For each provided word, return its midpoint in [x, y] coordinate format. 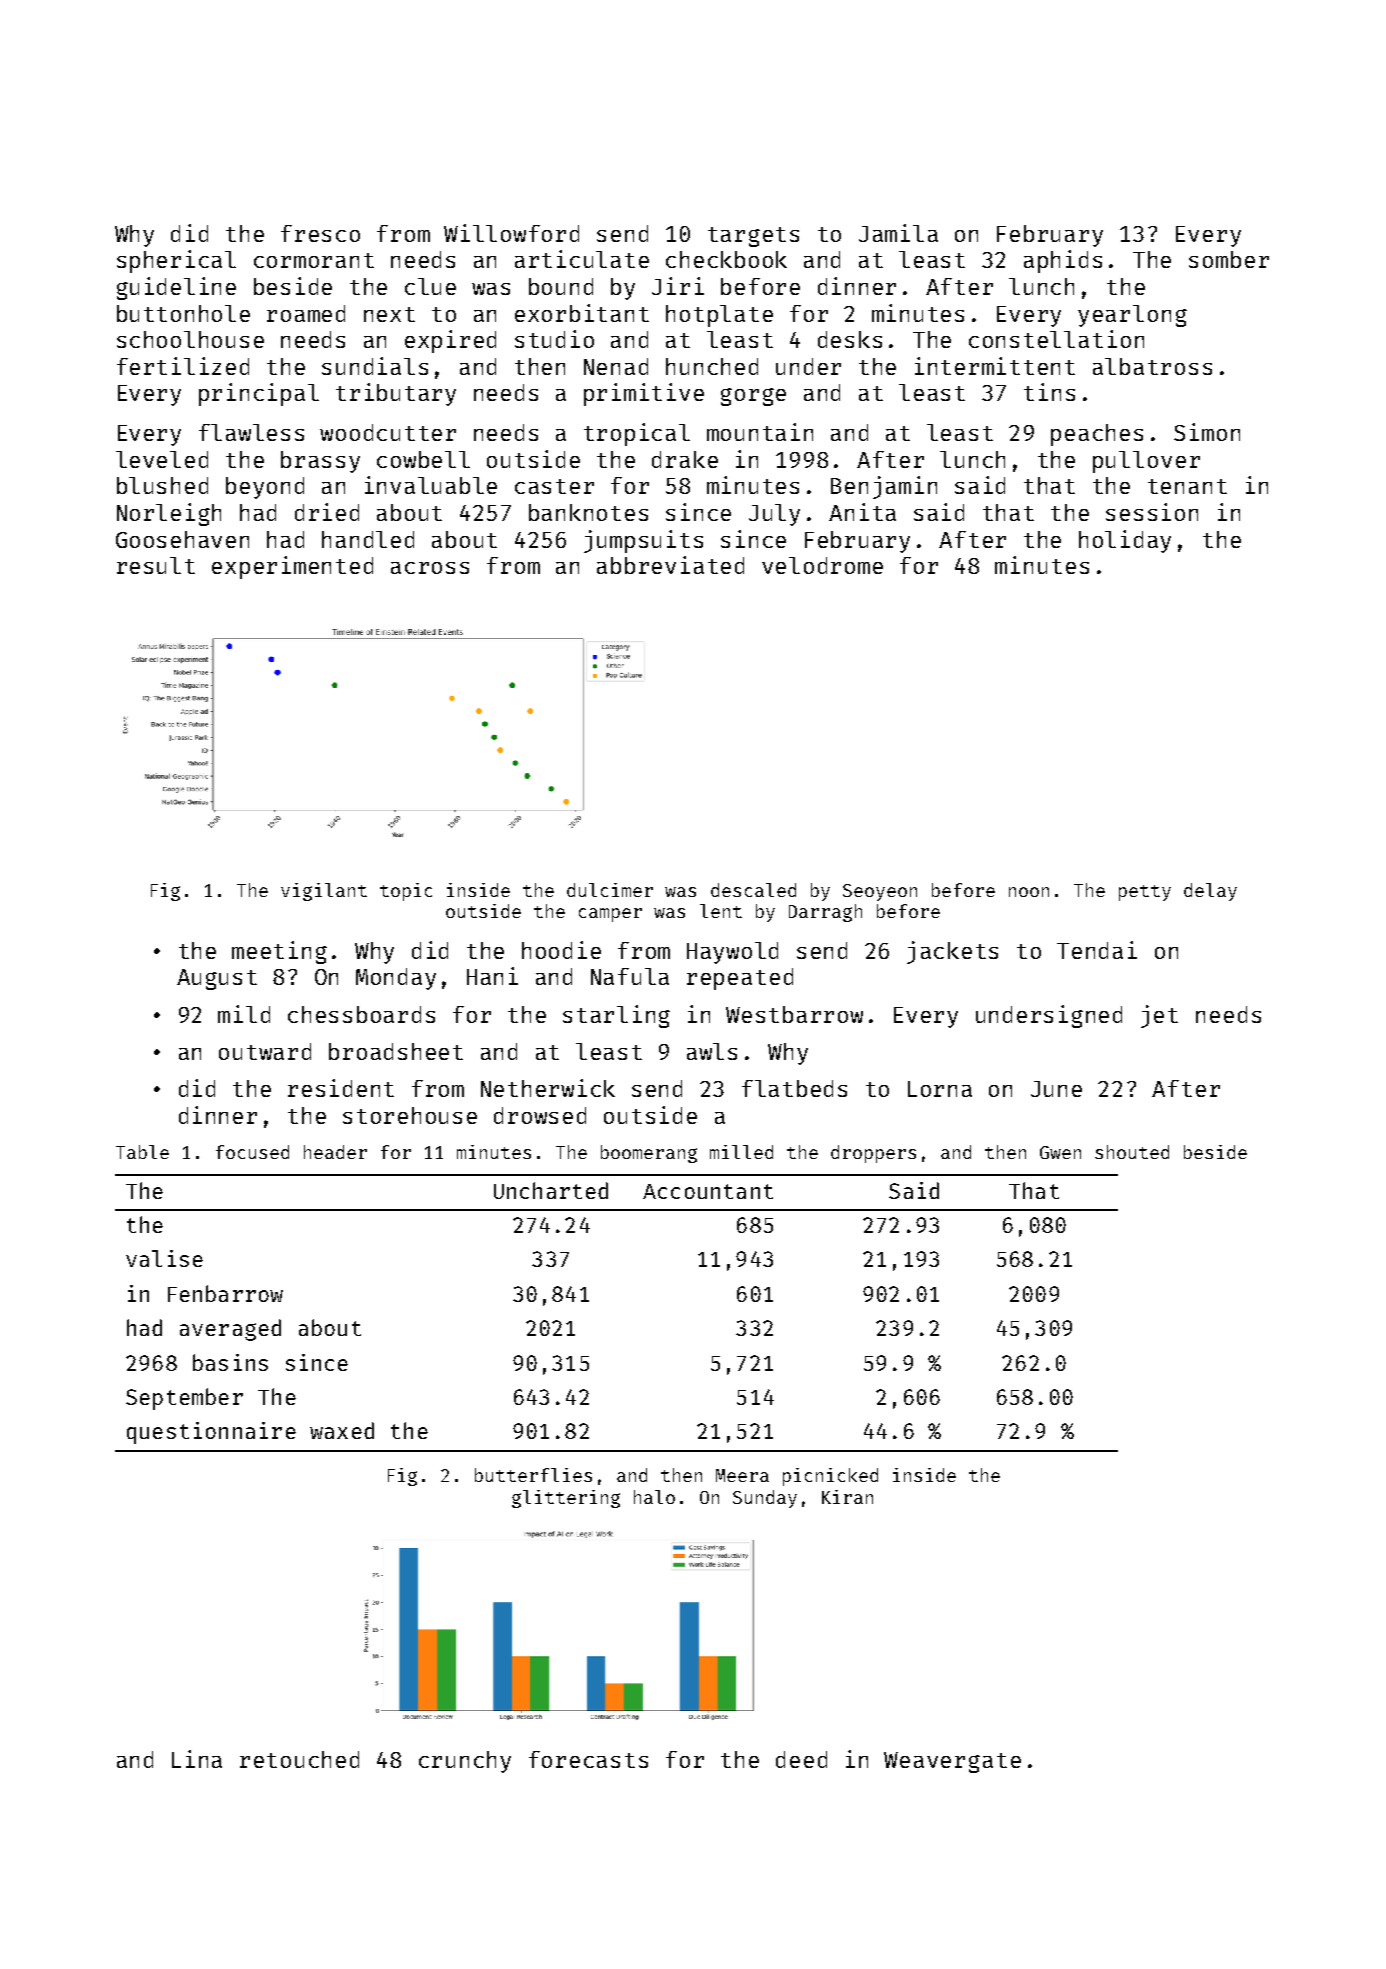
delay [1210, 892]
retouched [299, 1759]
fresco [320, 233]
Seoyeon [880, 892]
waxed [342, 1430]
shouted [1132, 1152]
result [156, 565]
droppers [873, 1154]
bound [561, 286]
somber [1229, 259]
